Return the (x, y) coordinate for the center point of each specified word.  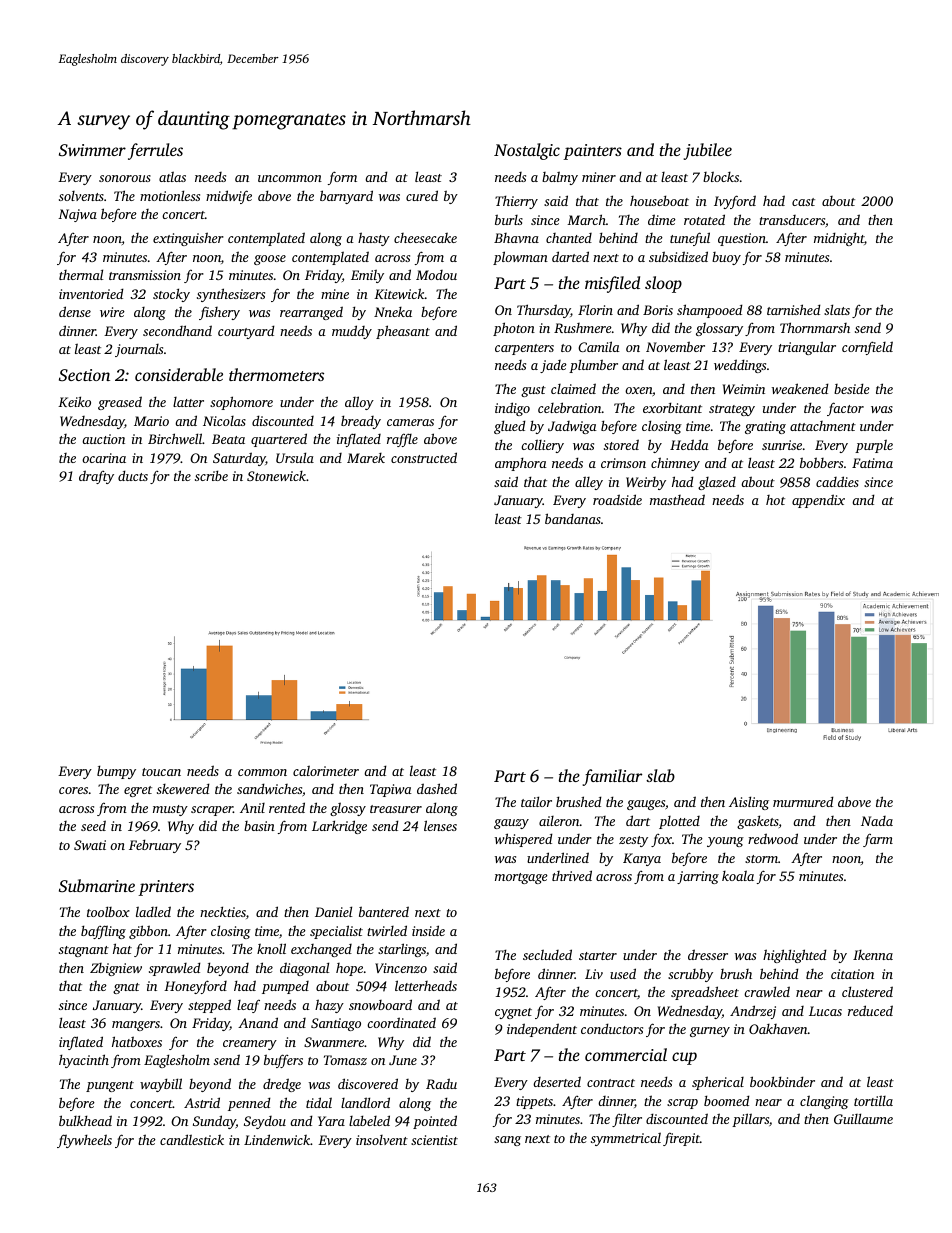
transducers (792, 220)
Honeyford (195, 987)
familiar (612, 777)
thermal (81, 274)
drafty (96, 477)
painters (592, 152)
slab (660, 775)
